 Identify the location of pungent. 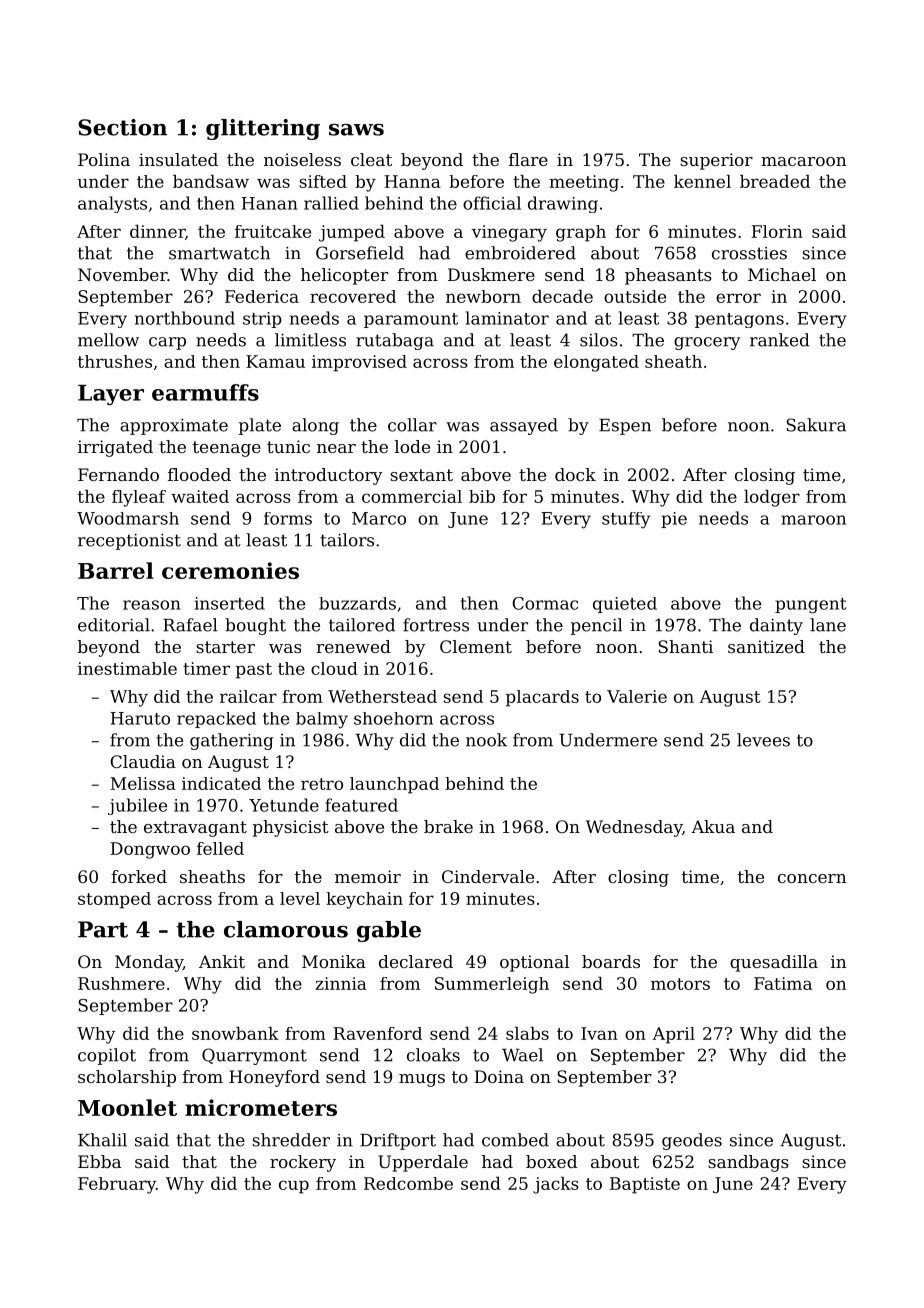
(811, 606).
